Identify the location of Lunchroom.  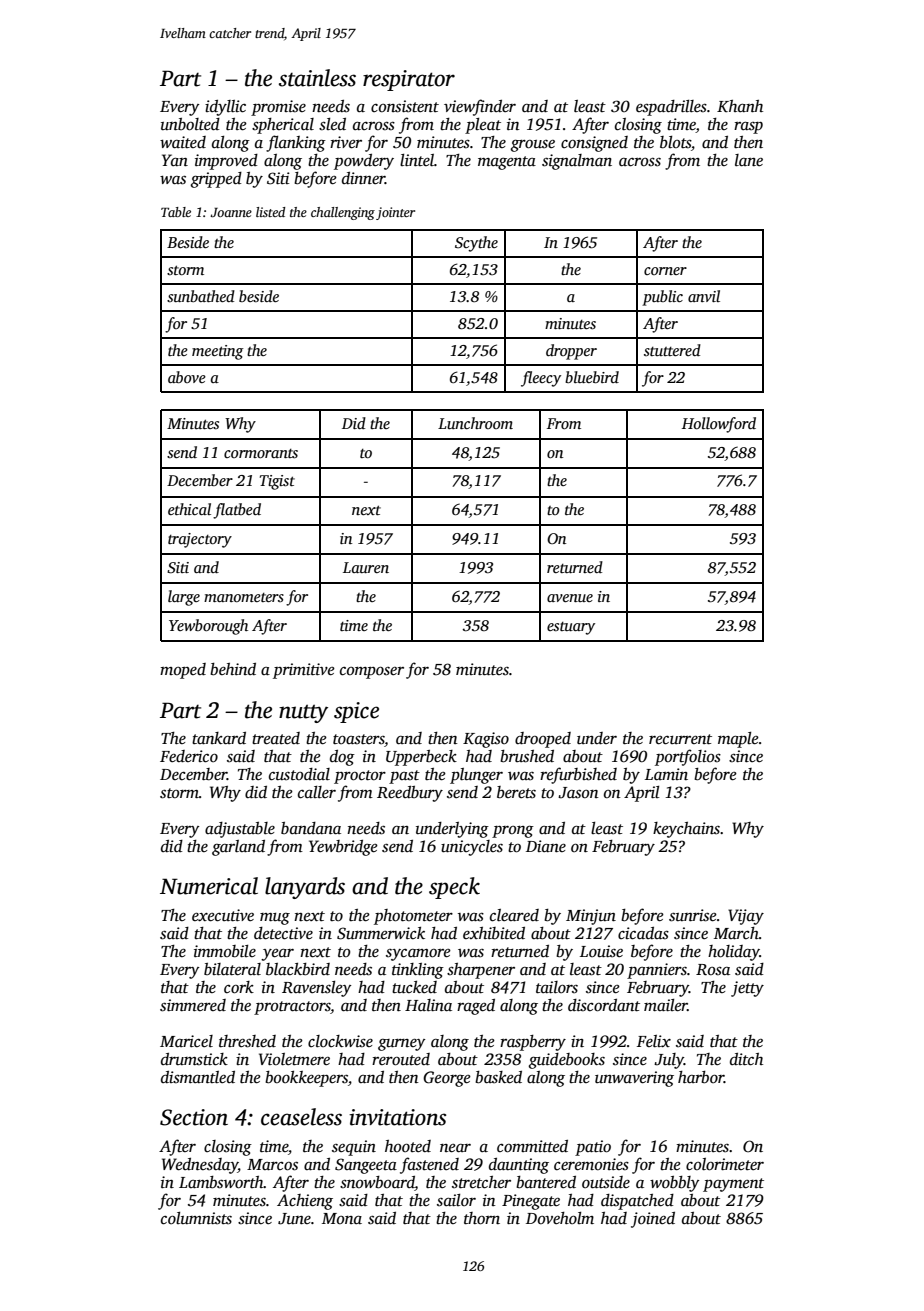
(475, 423).
